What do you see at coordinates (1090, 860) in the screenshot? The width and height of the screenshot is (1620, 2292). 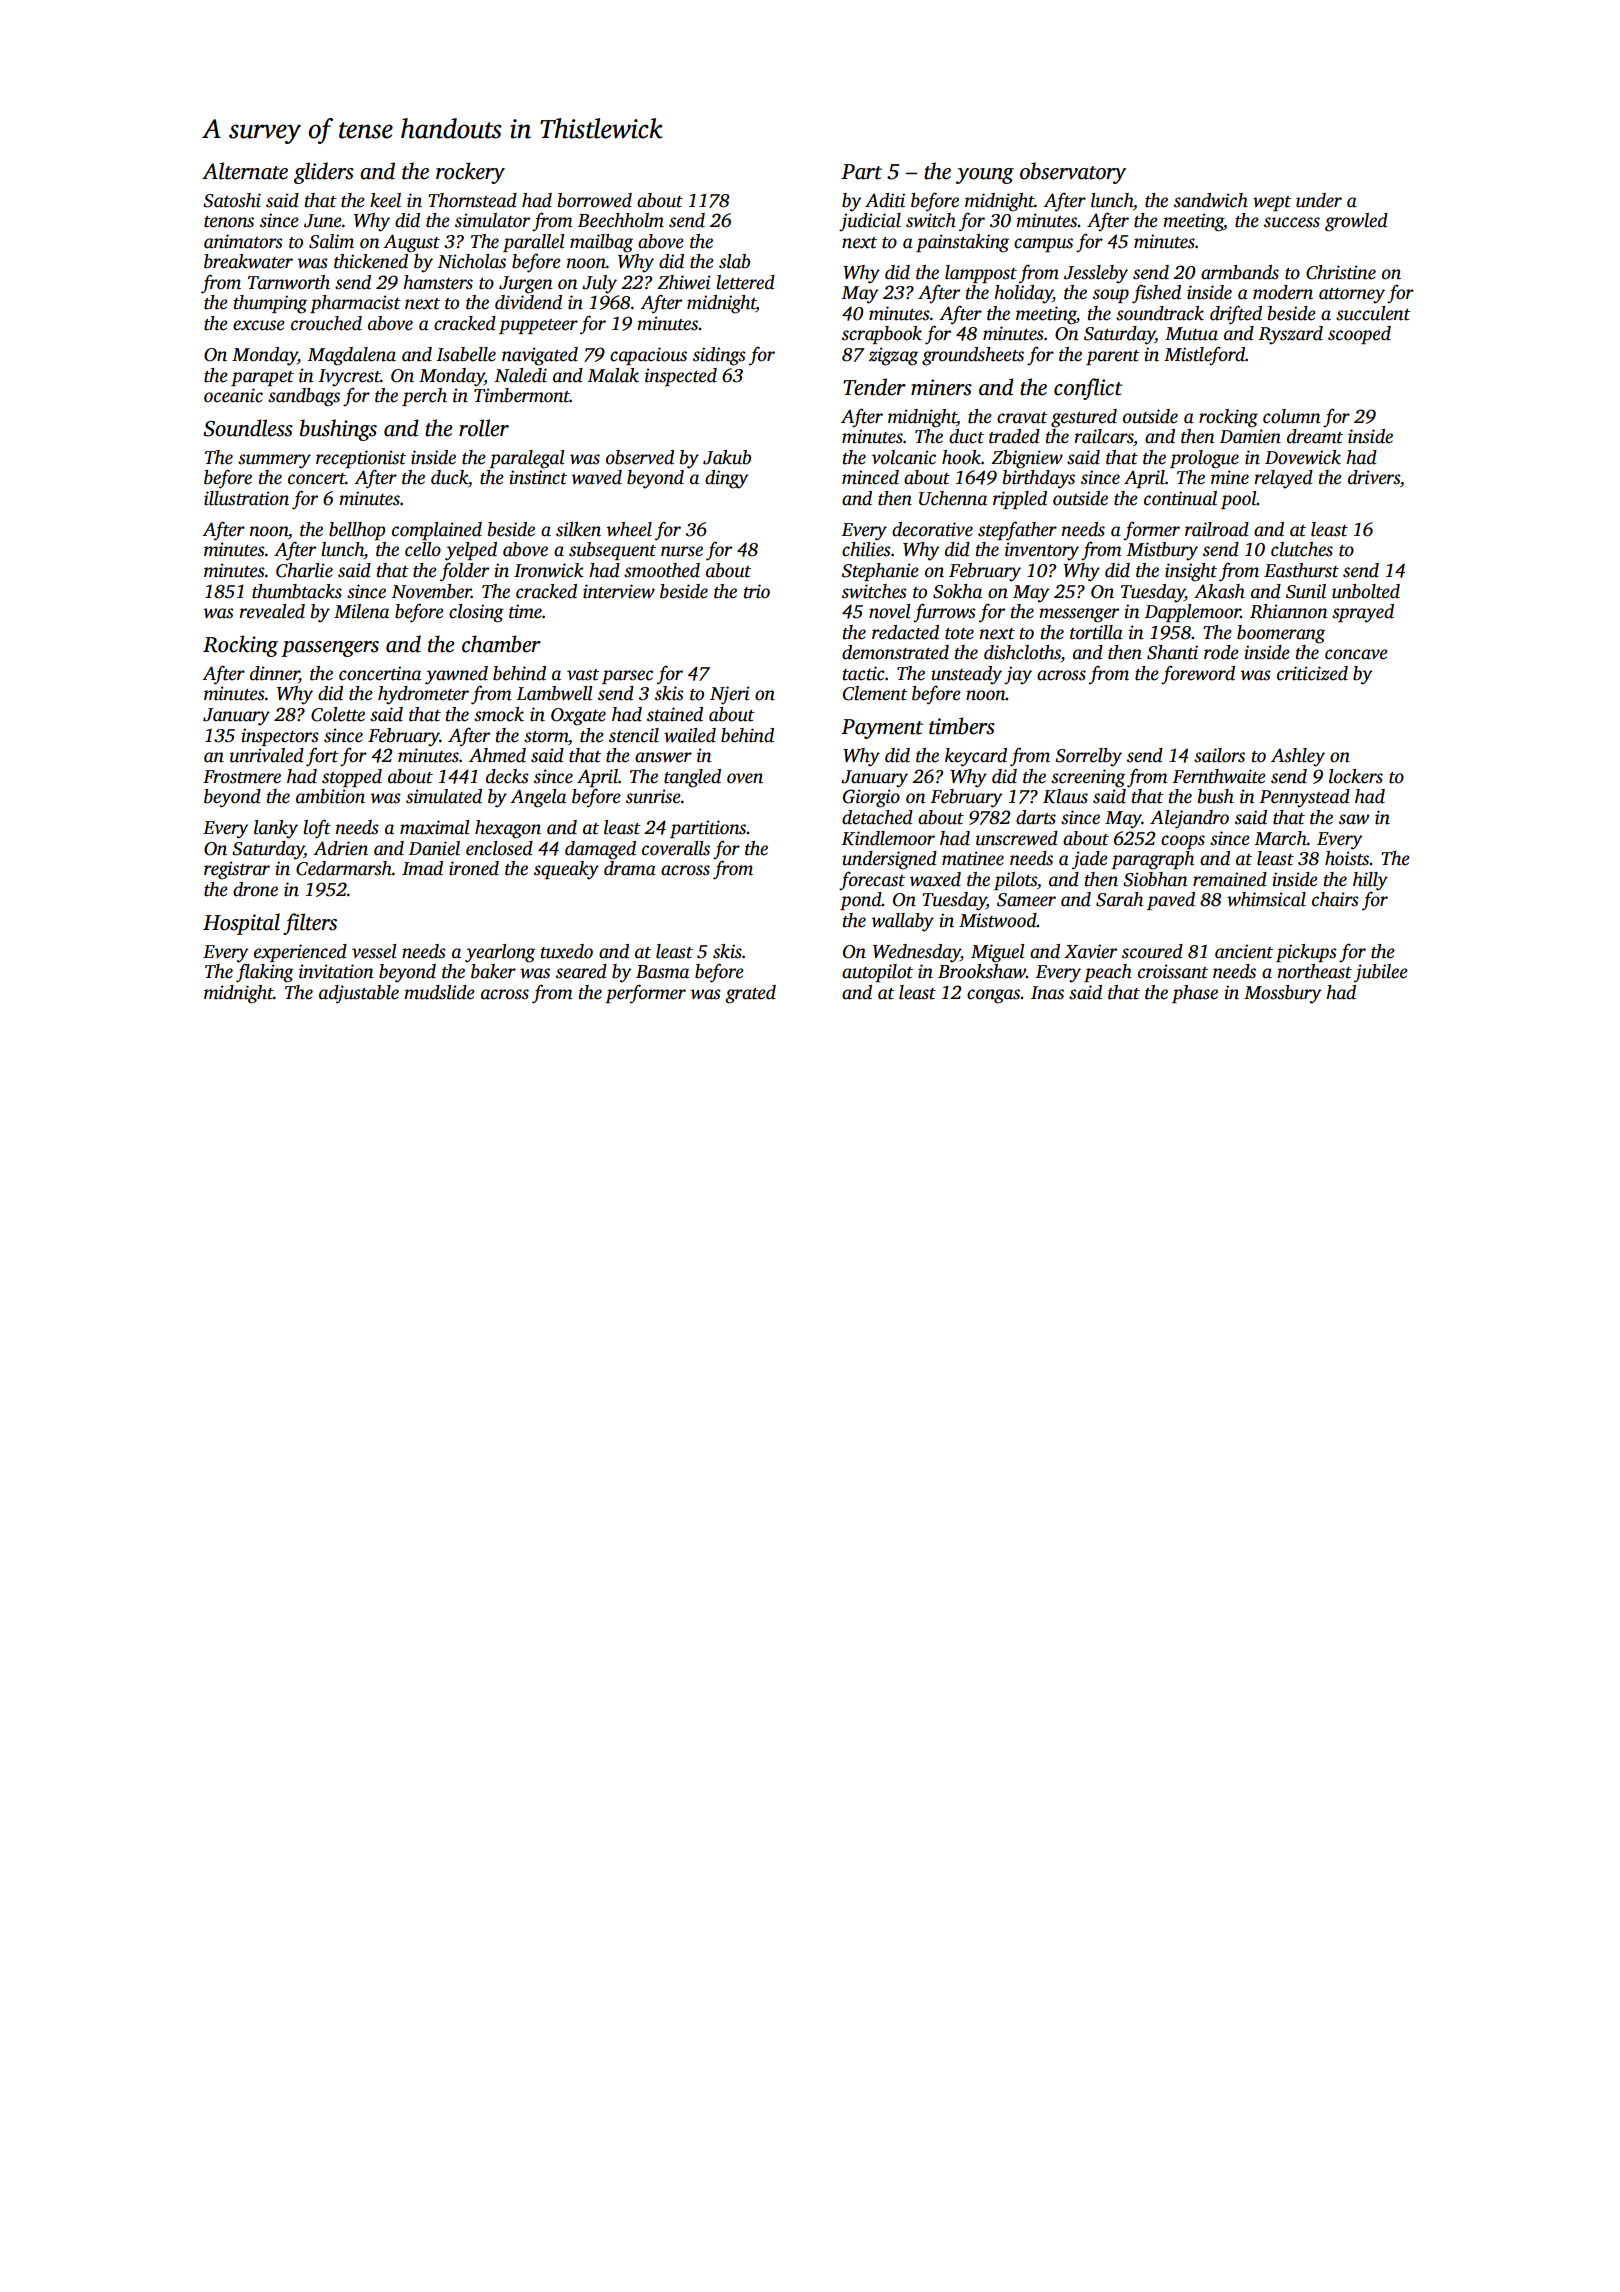 I see `jade` at bounding box center [1090, 860].
